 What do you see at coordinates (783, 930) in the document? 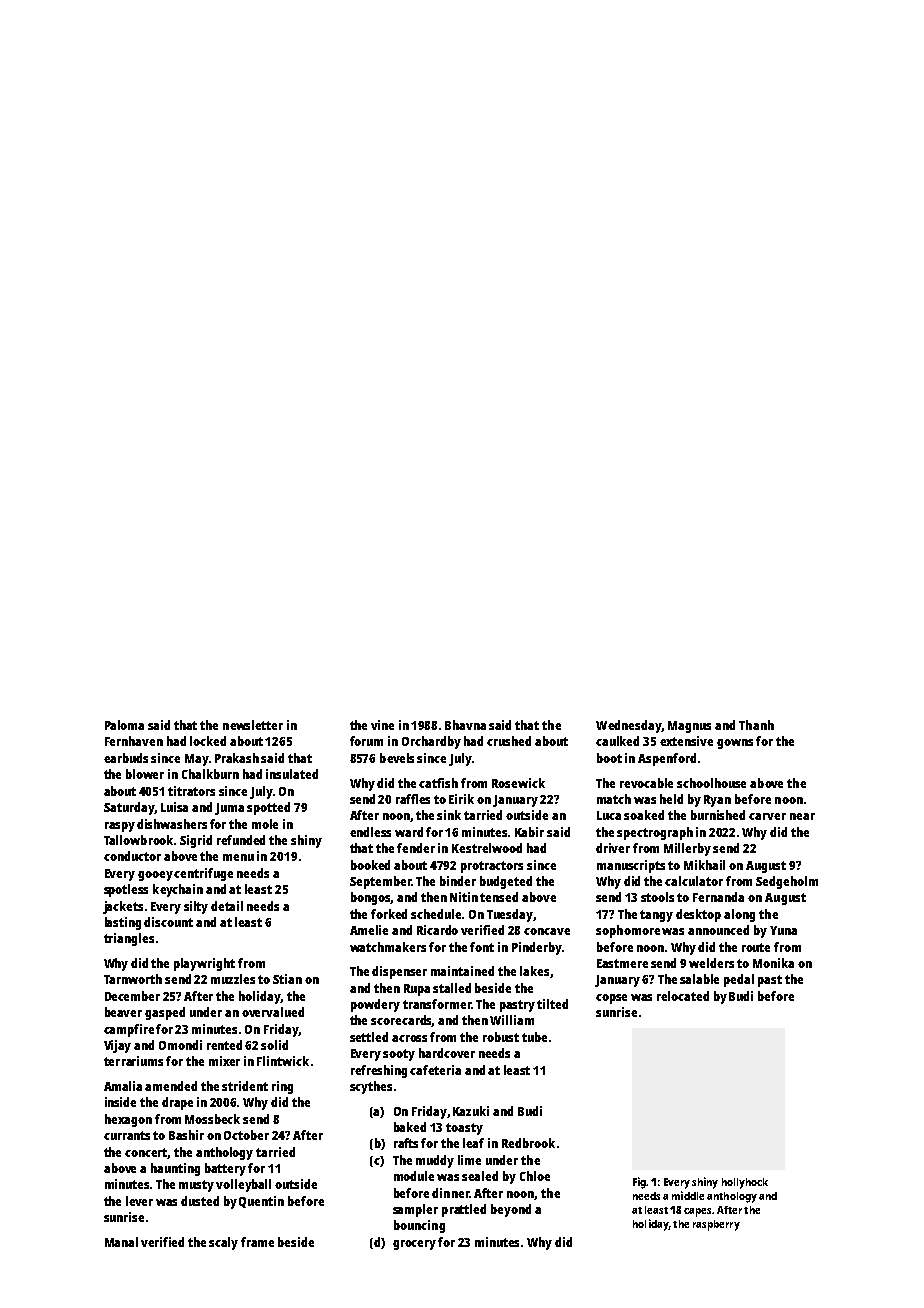
I see `Yuna` at bounding box center [783, 930].
